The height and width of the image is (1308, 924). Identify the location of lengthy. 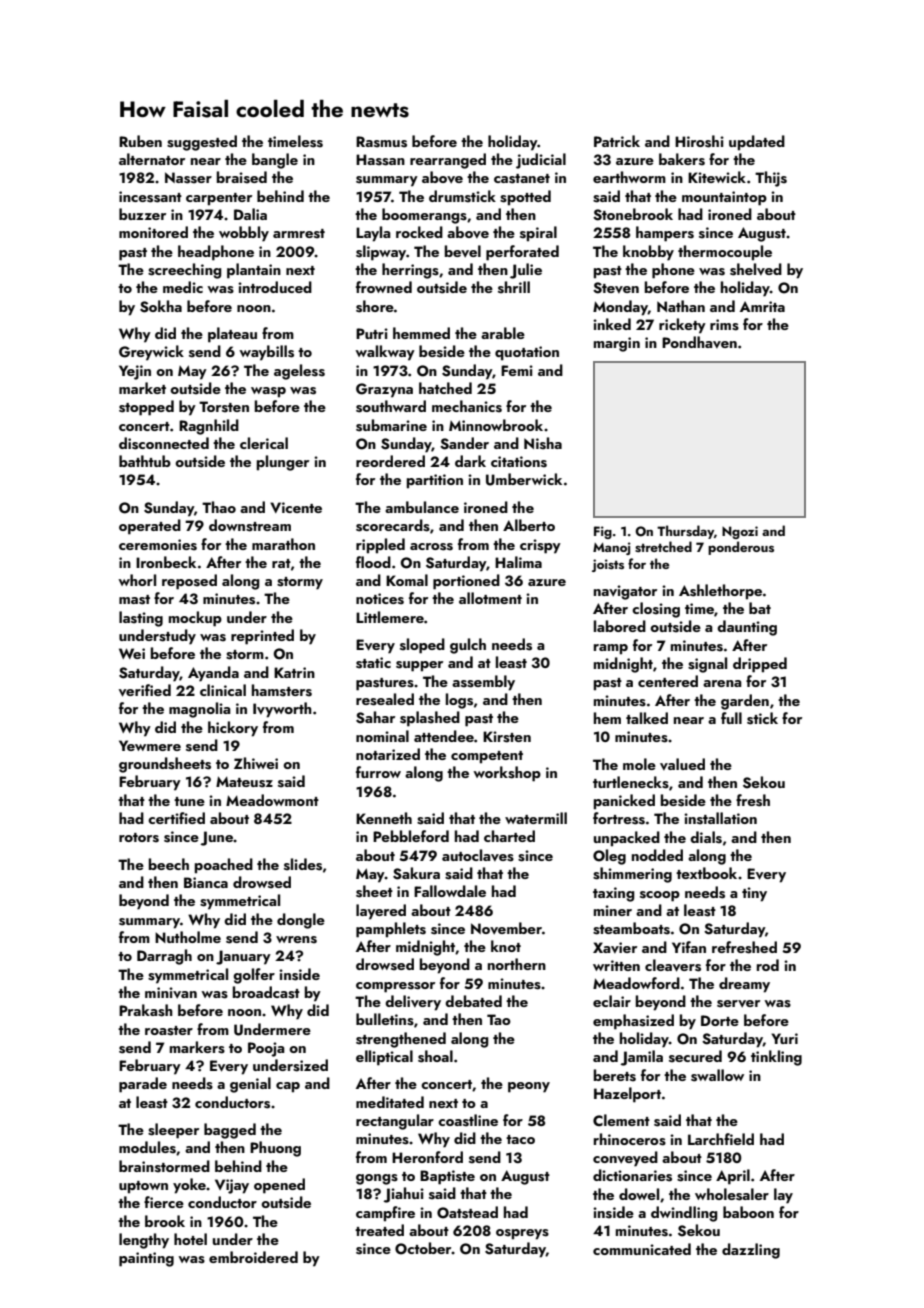
(144, 1241).
